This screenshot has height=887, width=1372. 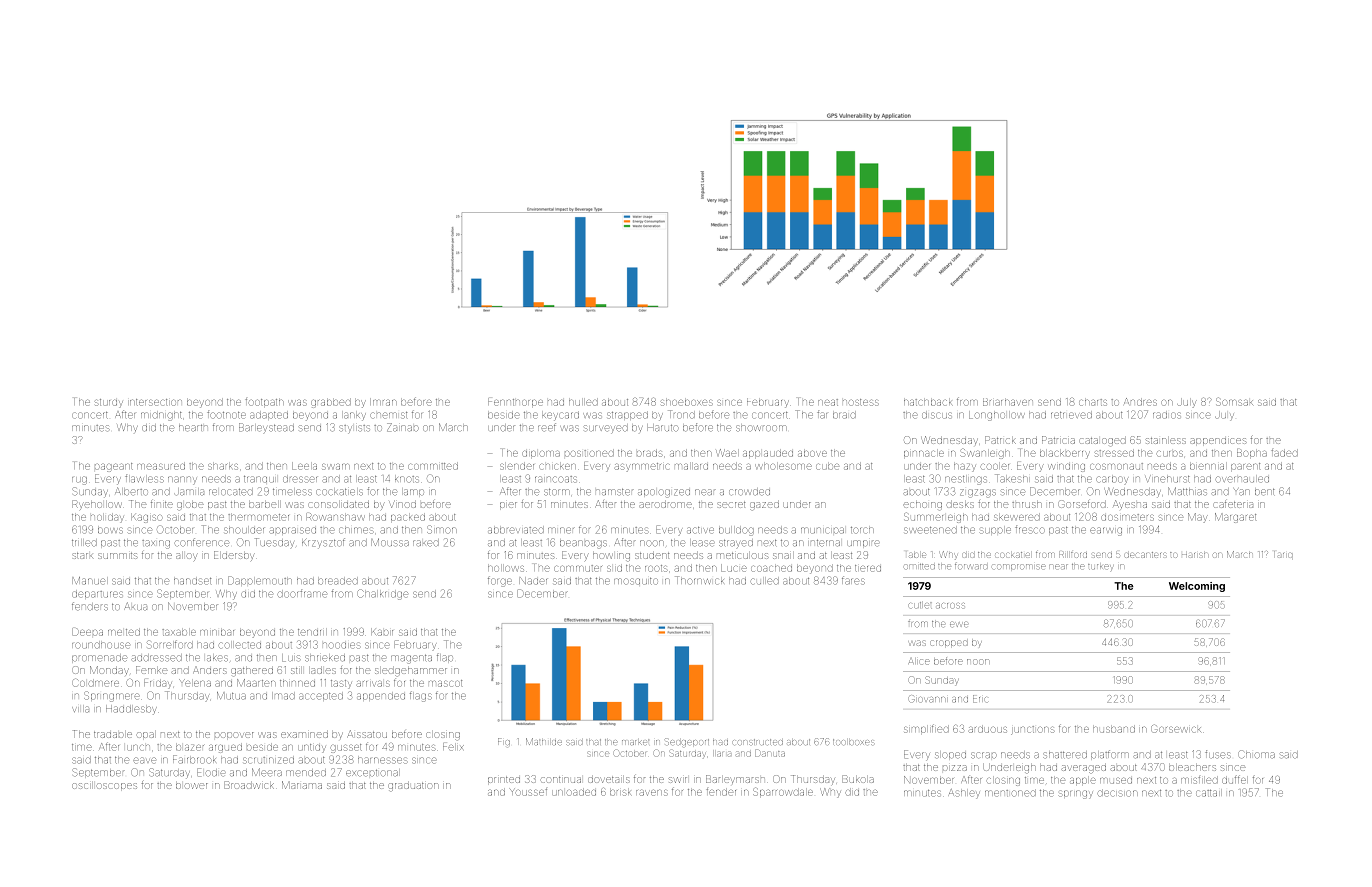 What do you see at coordinates (302, 785) in the screenshot?
I see `Mariama` at bounding box center [302, 785].
